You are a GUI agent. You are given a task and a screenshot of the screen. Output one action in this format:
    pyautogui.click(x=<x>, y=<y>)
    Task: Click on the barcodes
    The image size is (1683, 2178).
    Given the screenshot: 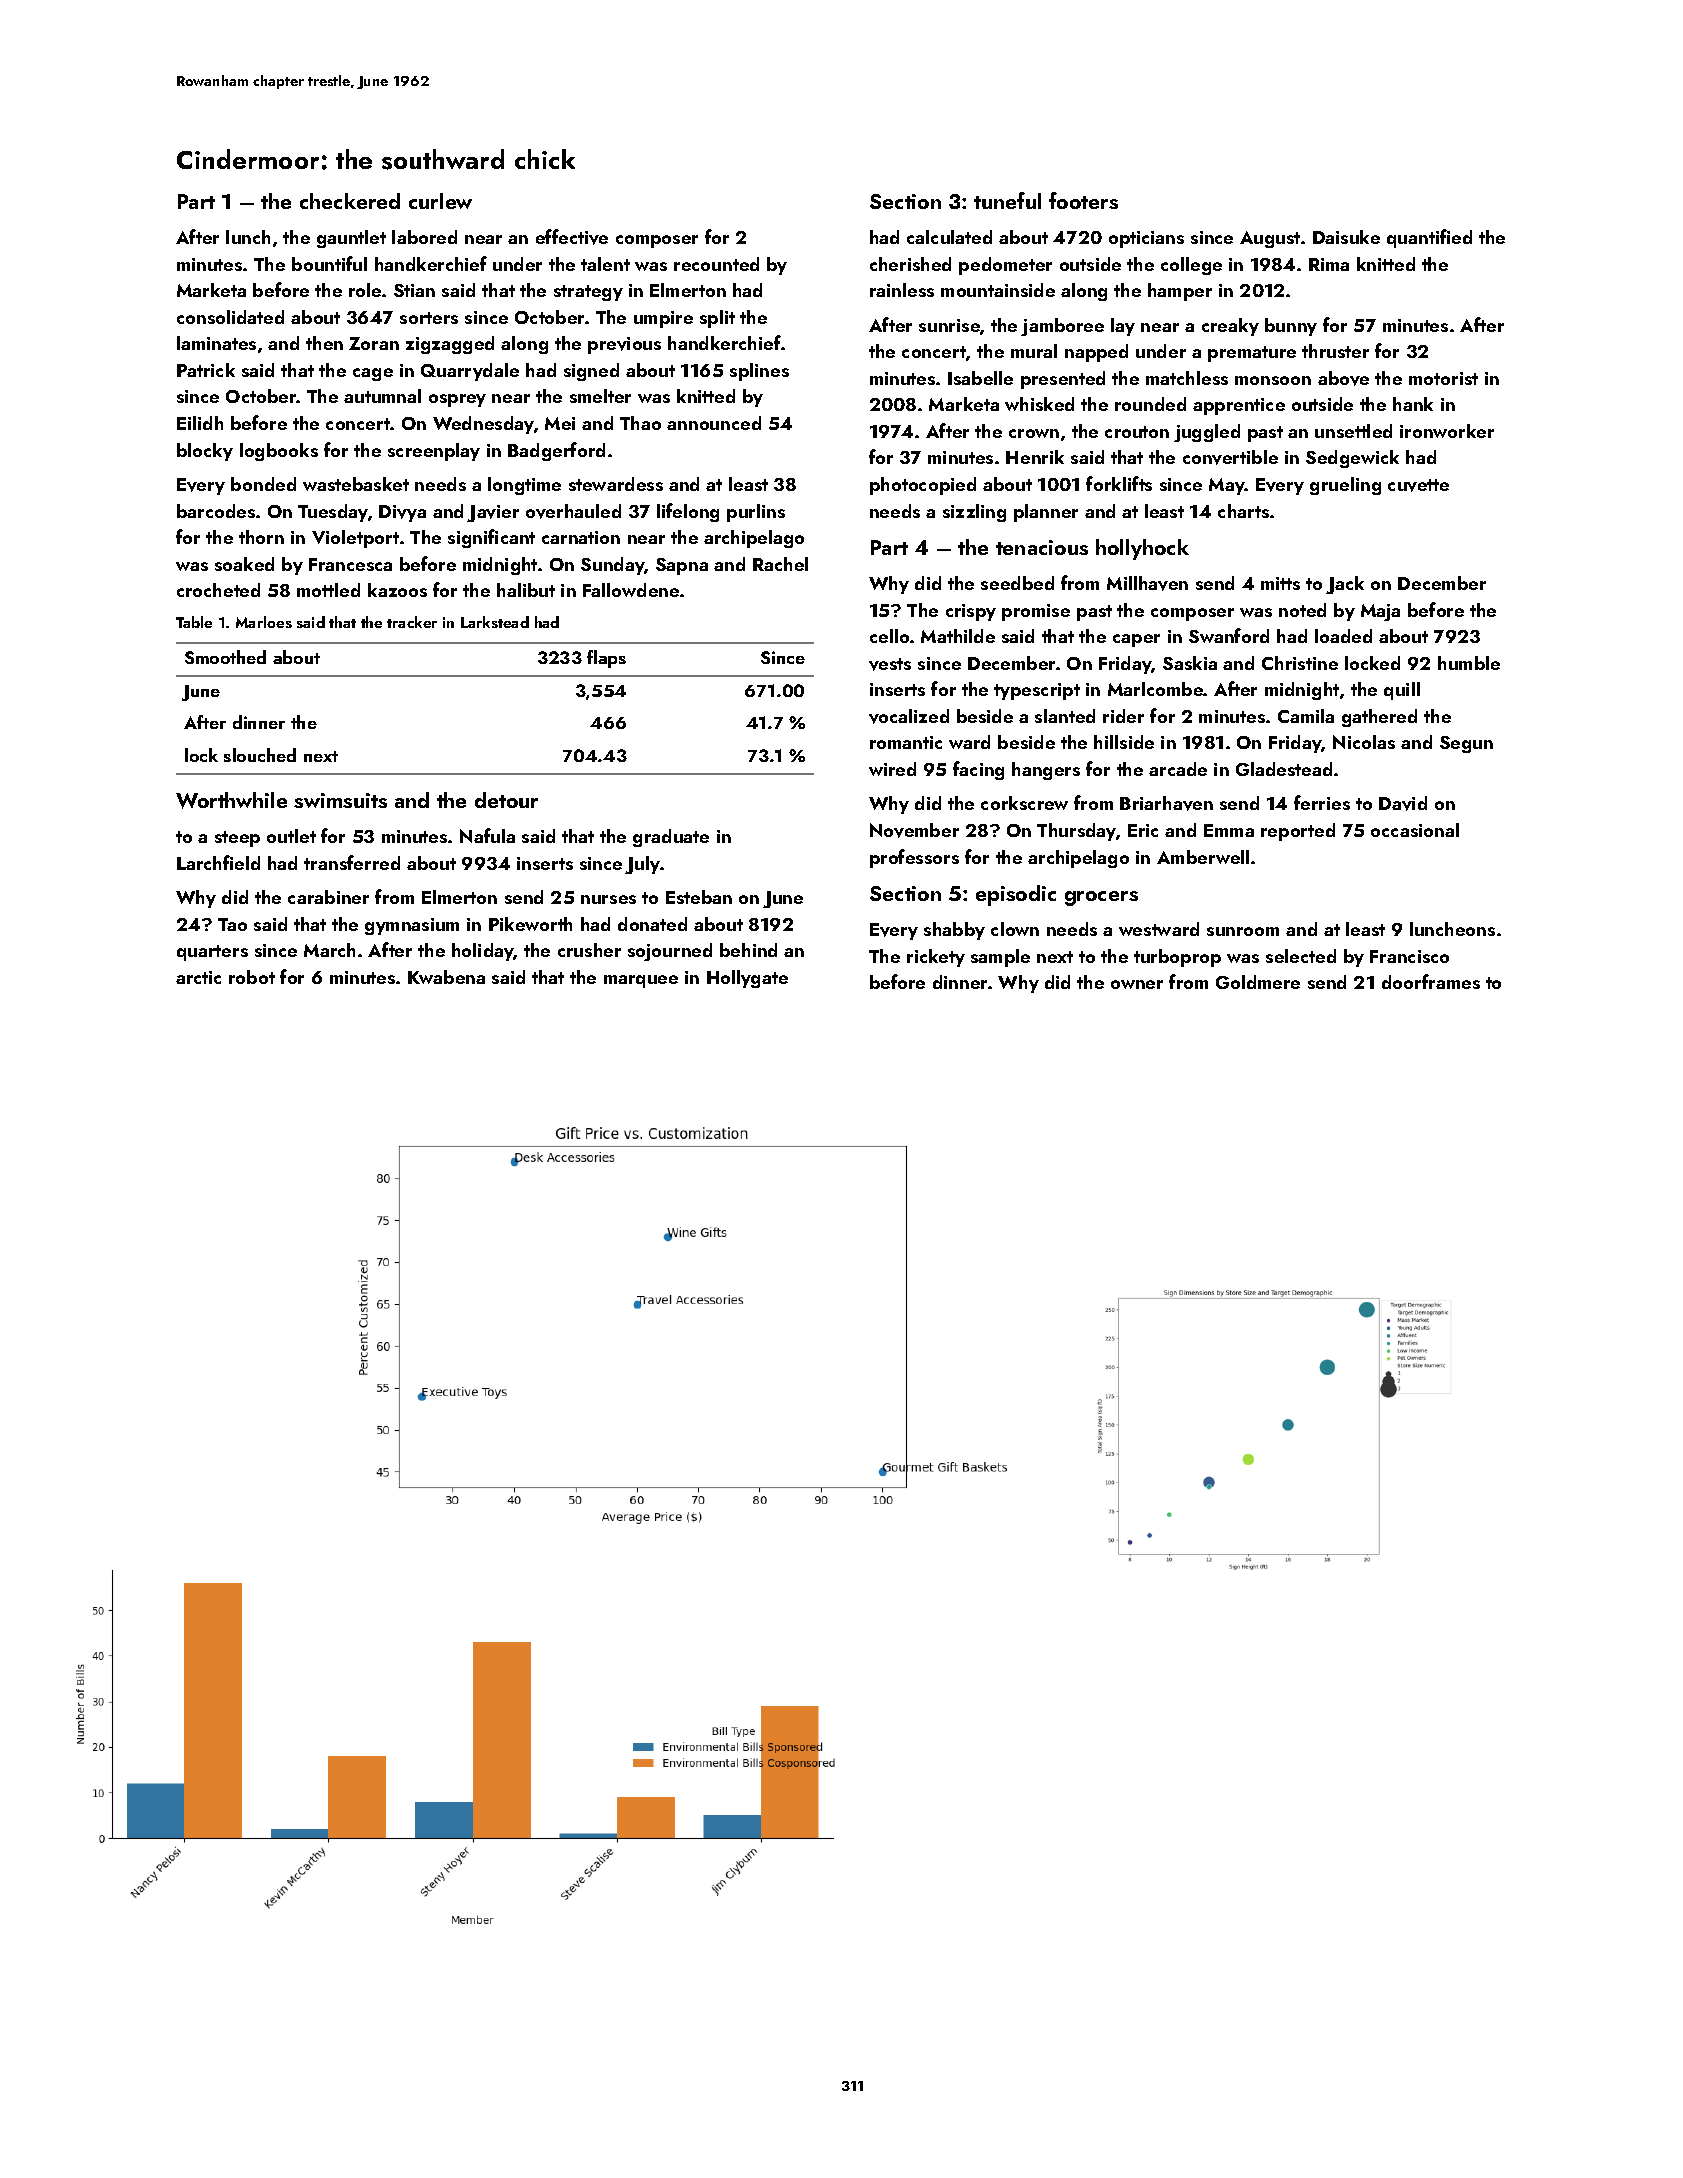 What is the action you would take?
    pyautogui.click(x=216, y=511)
